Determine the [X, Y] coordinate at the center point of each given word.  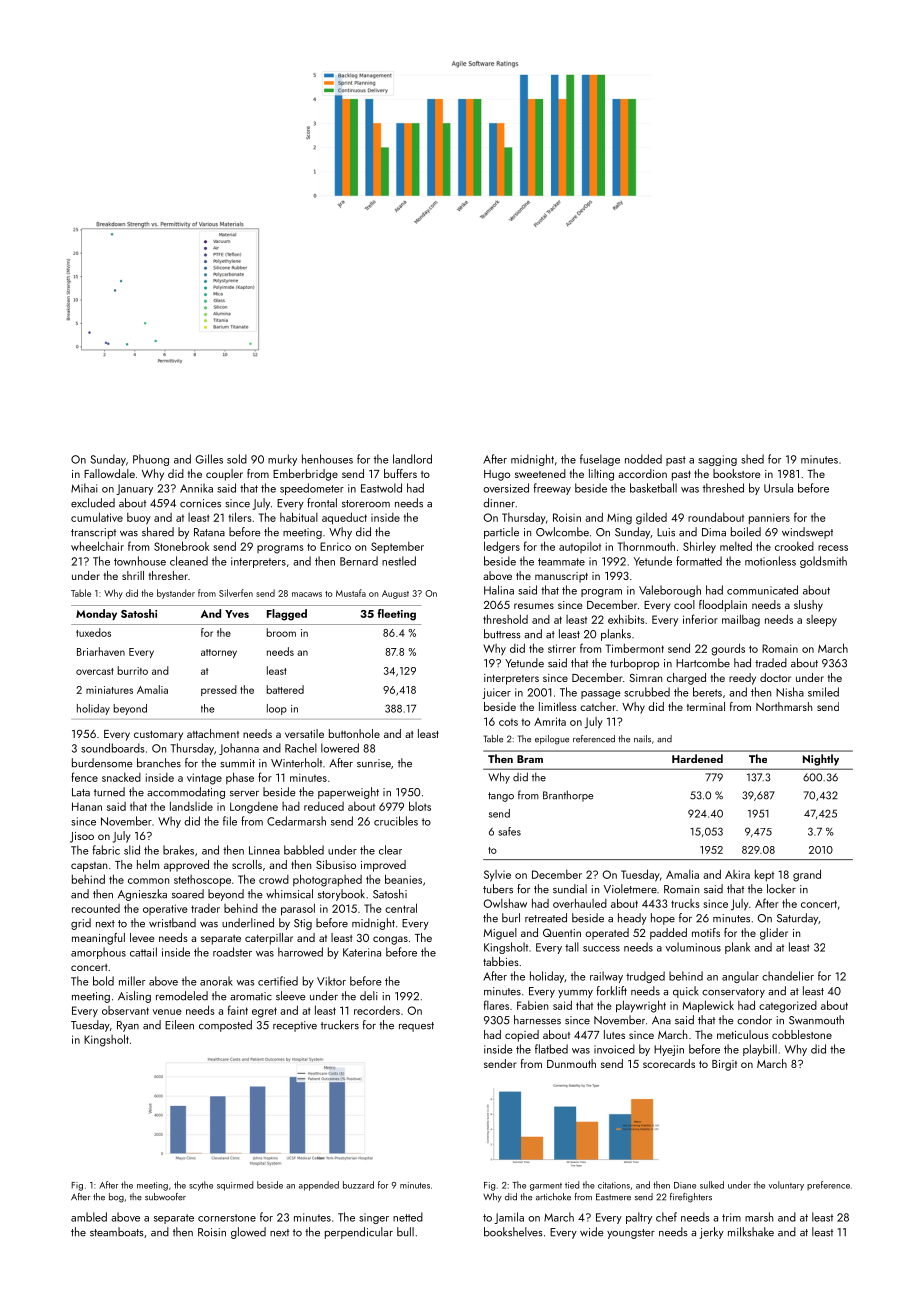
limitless [558, 706]
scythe [201, 1186]
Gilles [209, 459]
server [244, 794]
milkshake [751, 1232]
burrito [133, 670]
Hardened [697, 758]
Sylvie [497, 876]
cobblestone [802, 1034]
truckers [340, 1025]
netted [408, 1217]
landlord [412, 459]
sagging [717, 460]
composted [225, 1026]
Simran [645, 678]
